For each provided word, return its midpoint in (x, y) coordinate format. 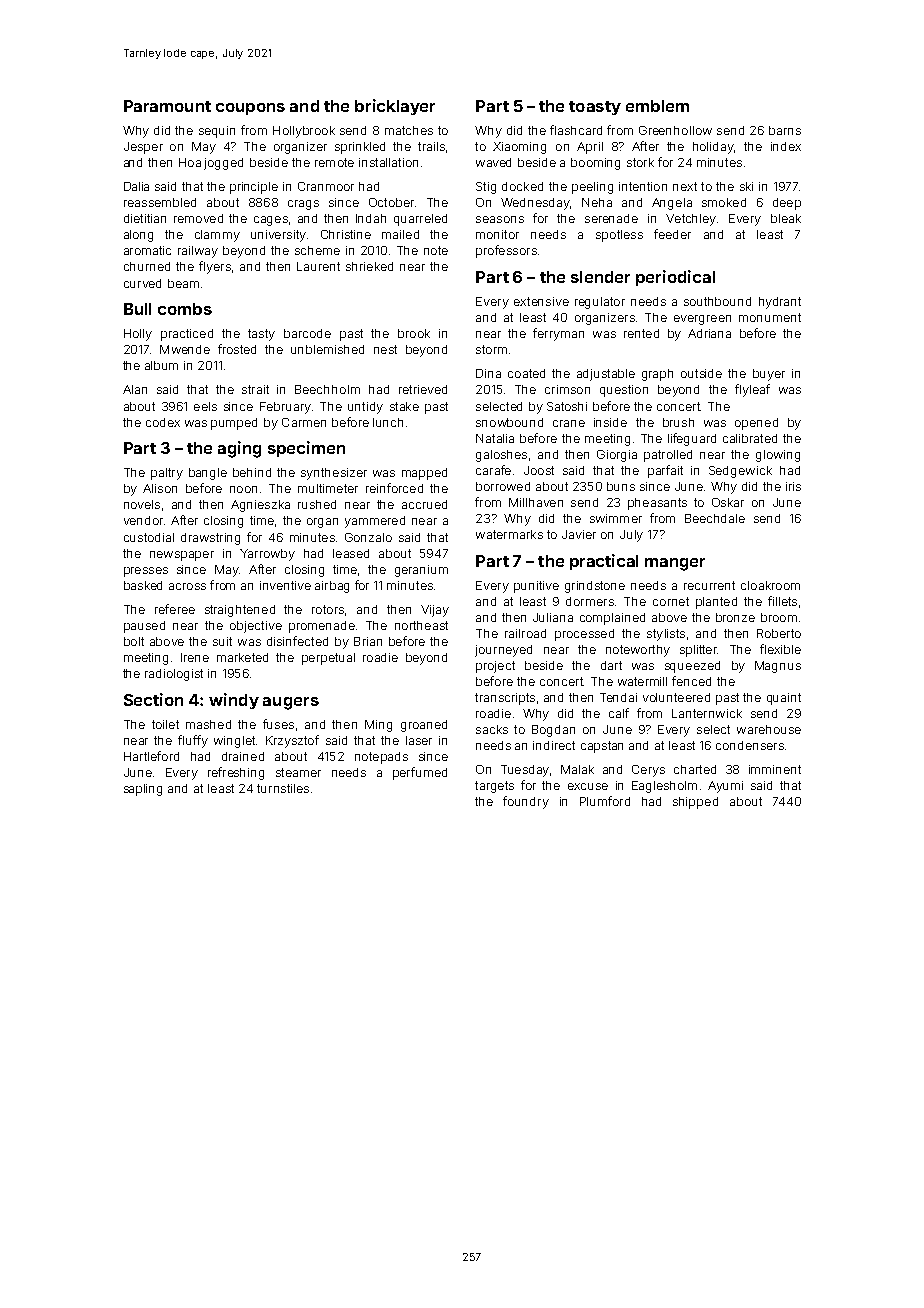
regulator (600, 303)
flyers (215, 267)
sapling (143, 790)
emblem (657, 106)
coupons (250, 109)
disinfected (297, 641)
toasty (595, 108)
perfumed (420, 773)
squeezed (692, 667)
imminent (775, 769)
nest (385, 349)
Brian (368, 641)
